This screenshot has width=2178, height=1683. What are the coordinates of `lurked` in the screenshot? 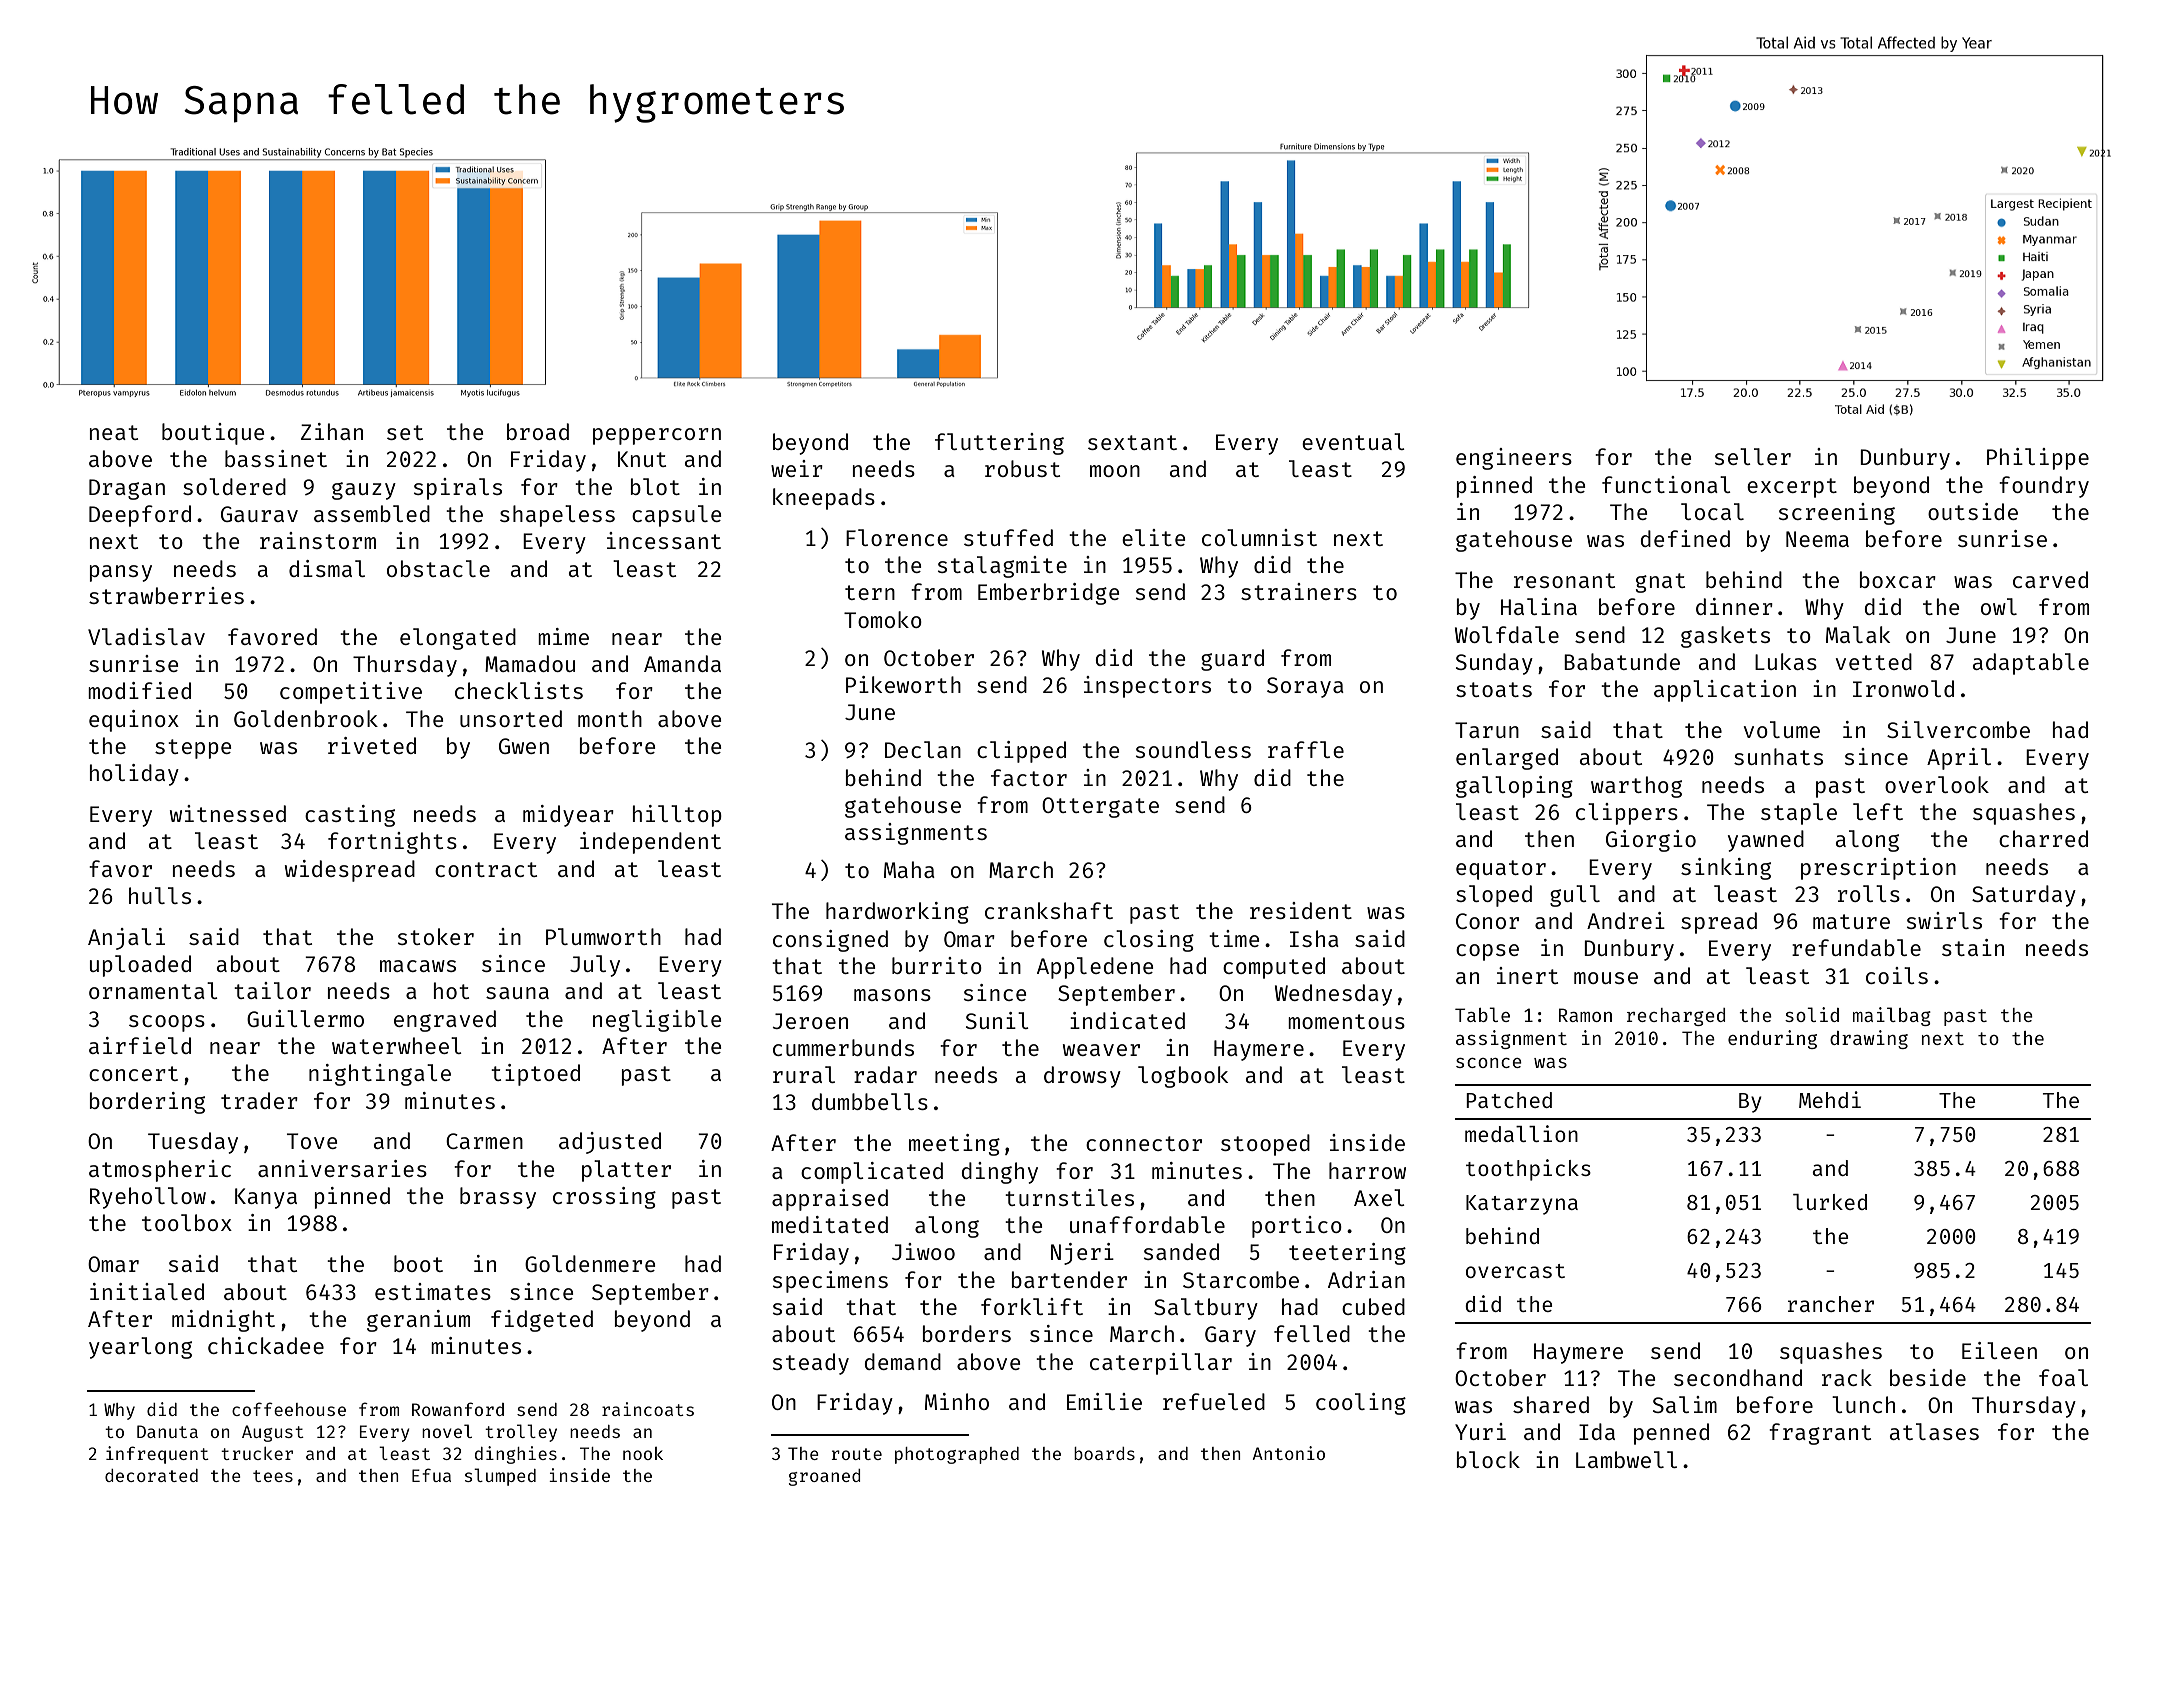 It's located at (1830, 1202).
